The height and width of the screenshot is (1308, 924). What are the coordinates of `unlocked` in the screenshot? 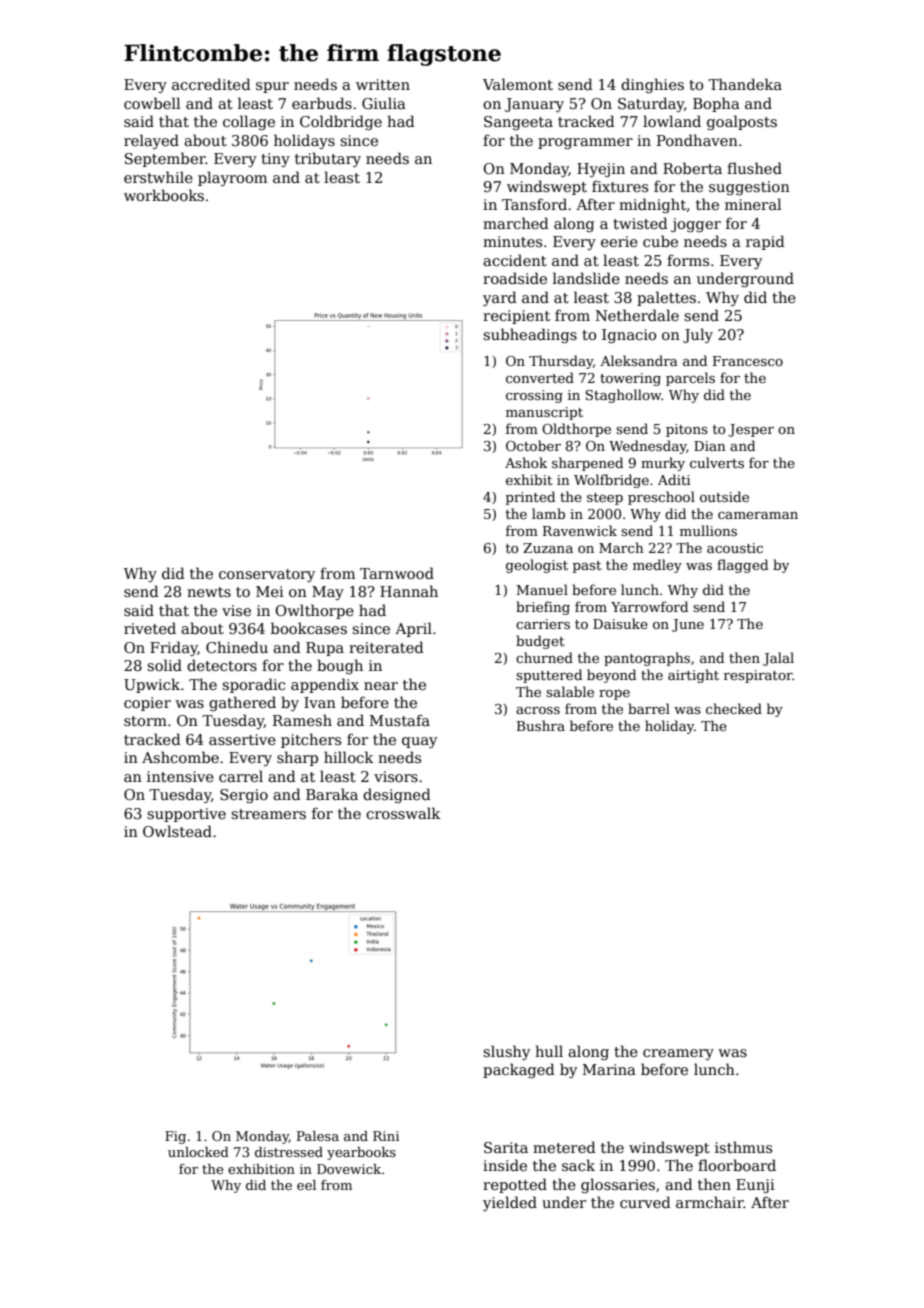 It's located at (198, 1152).
